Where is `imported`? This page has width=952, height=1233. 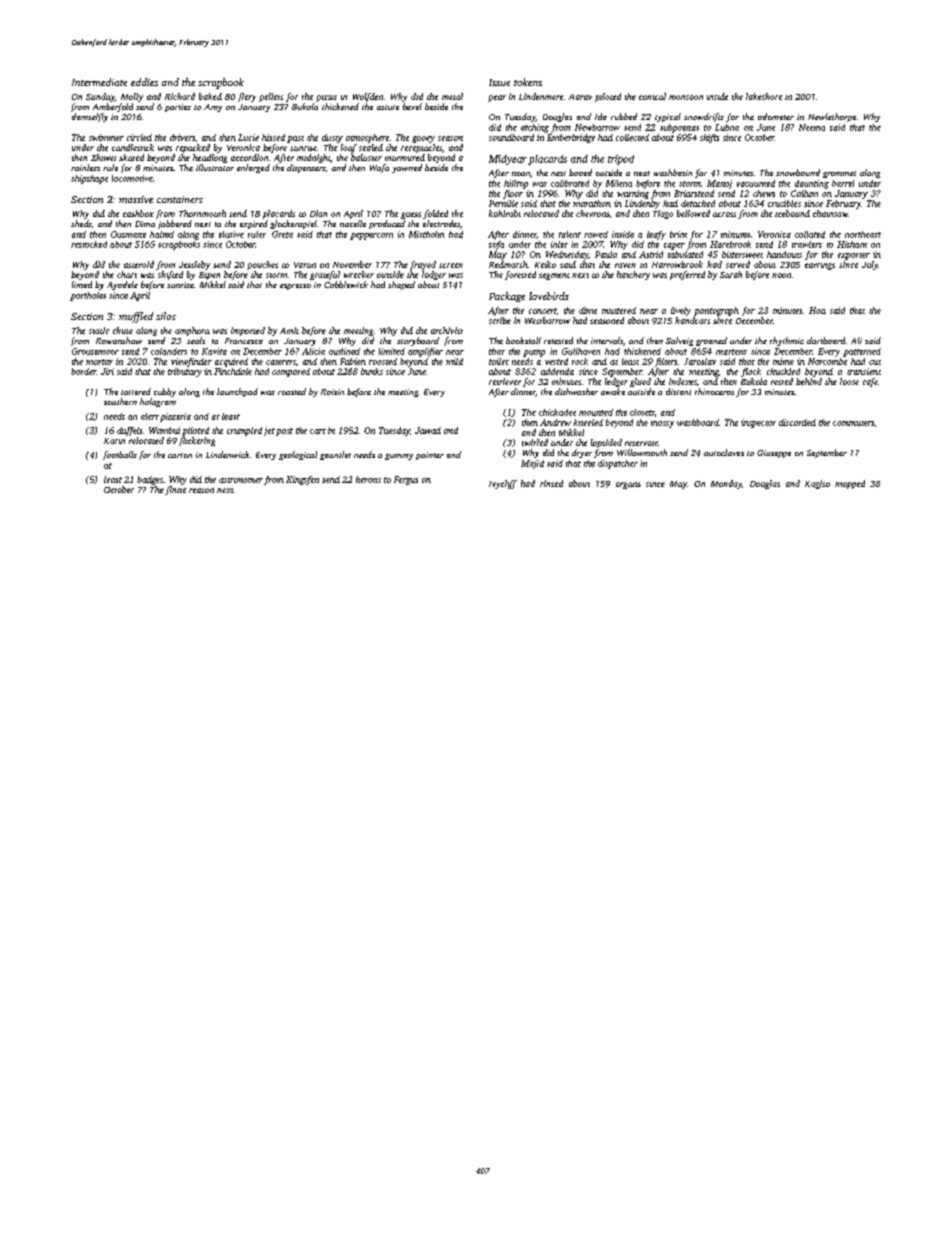
imported is located at coordinates (248, 331).
